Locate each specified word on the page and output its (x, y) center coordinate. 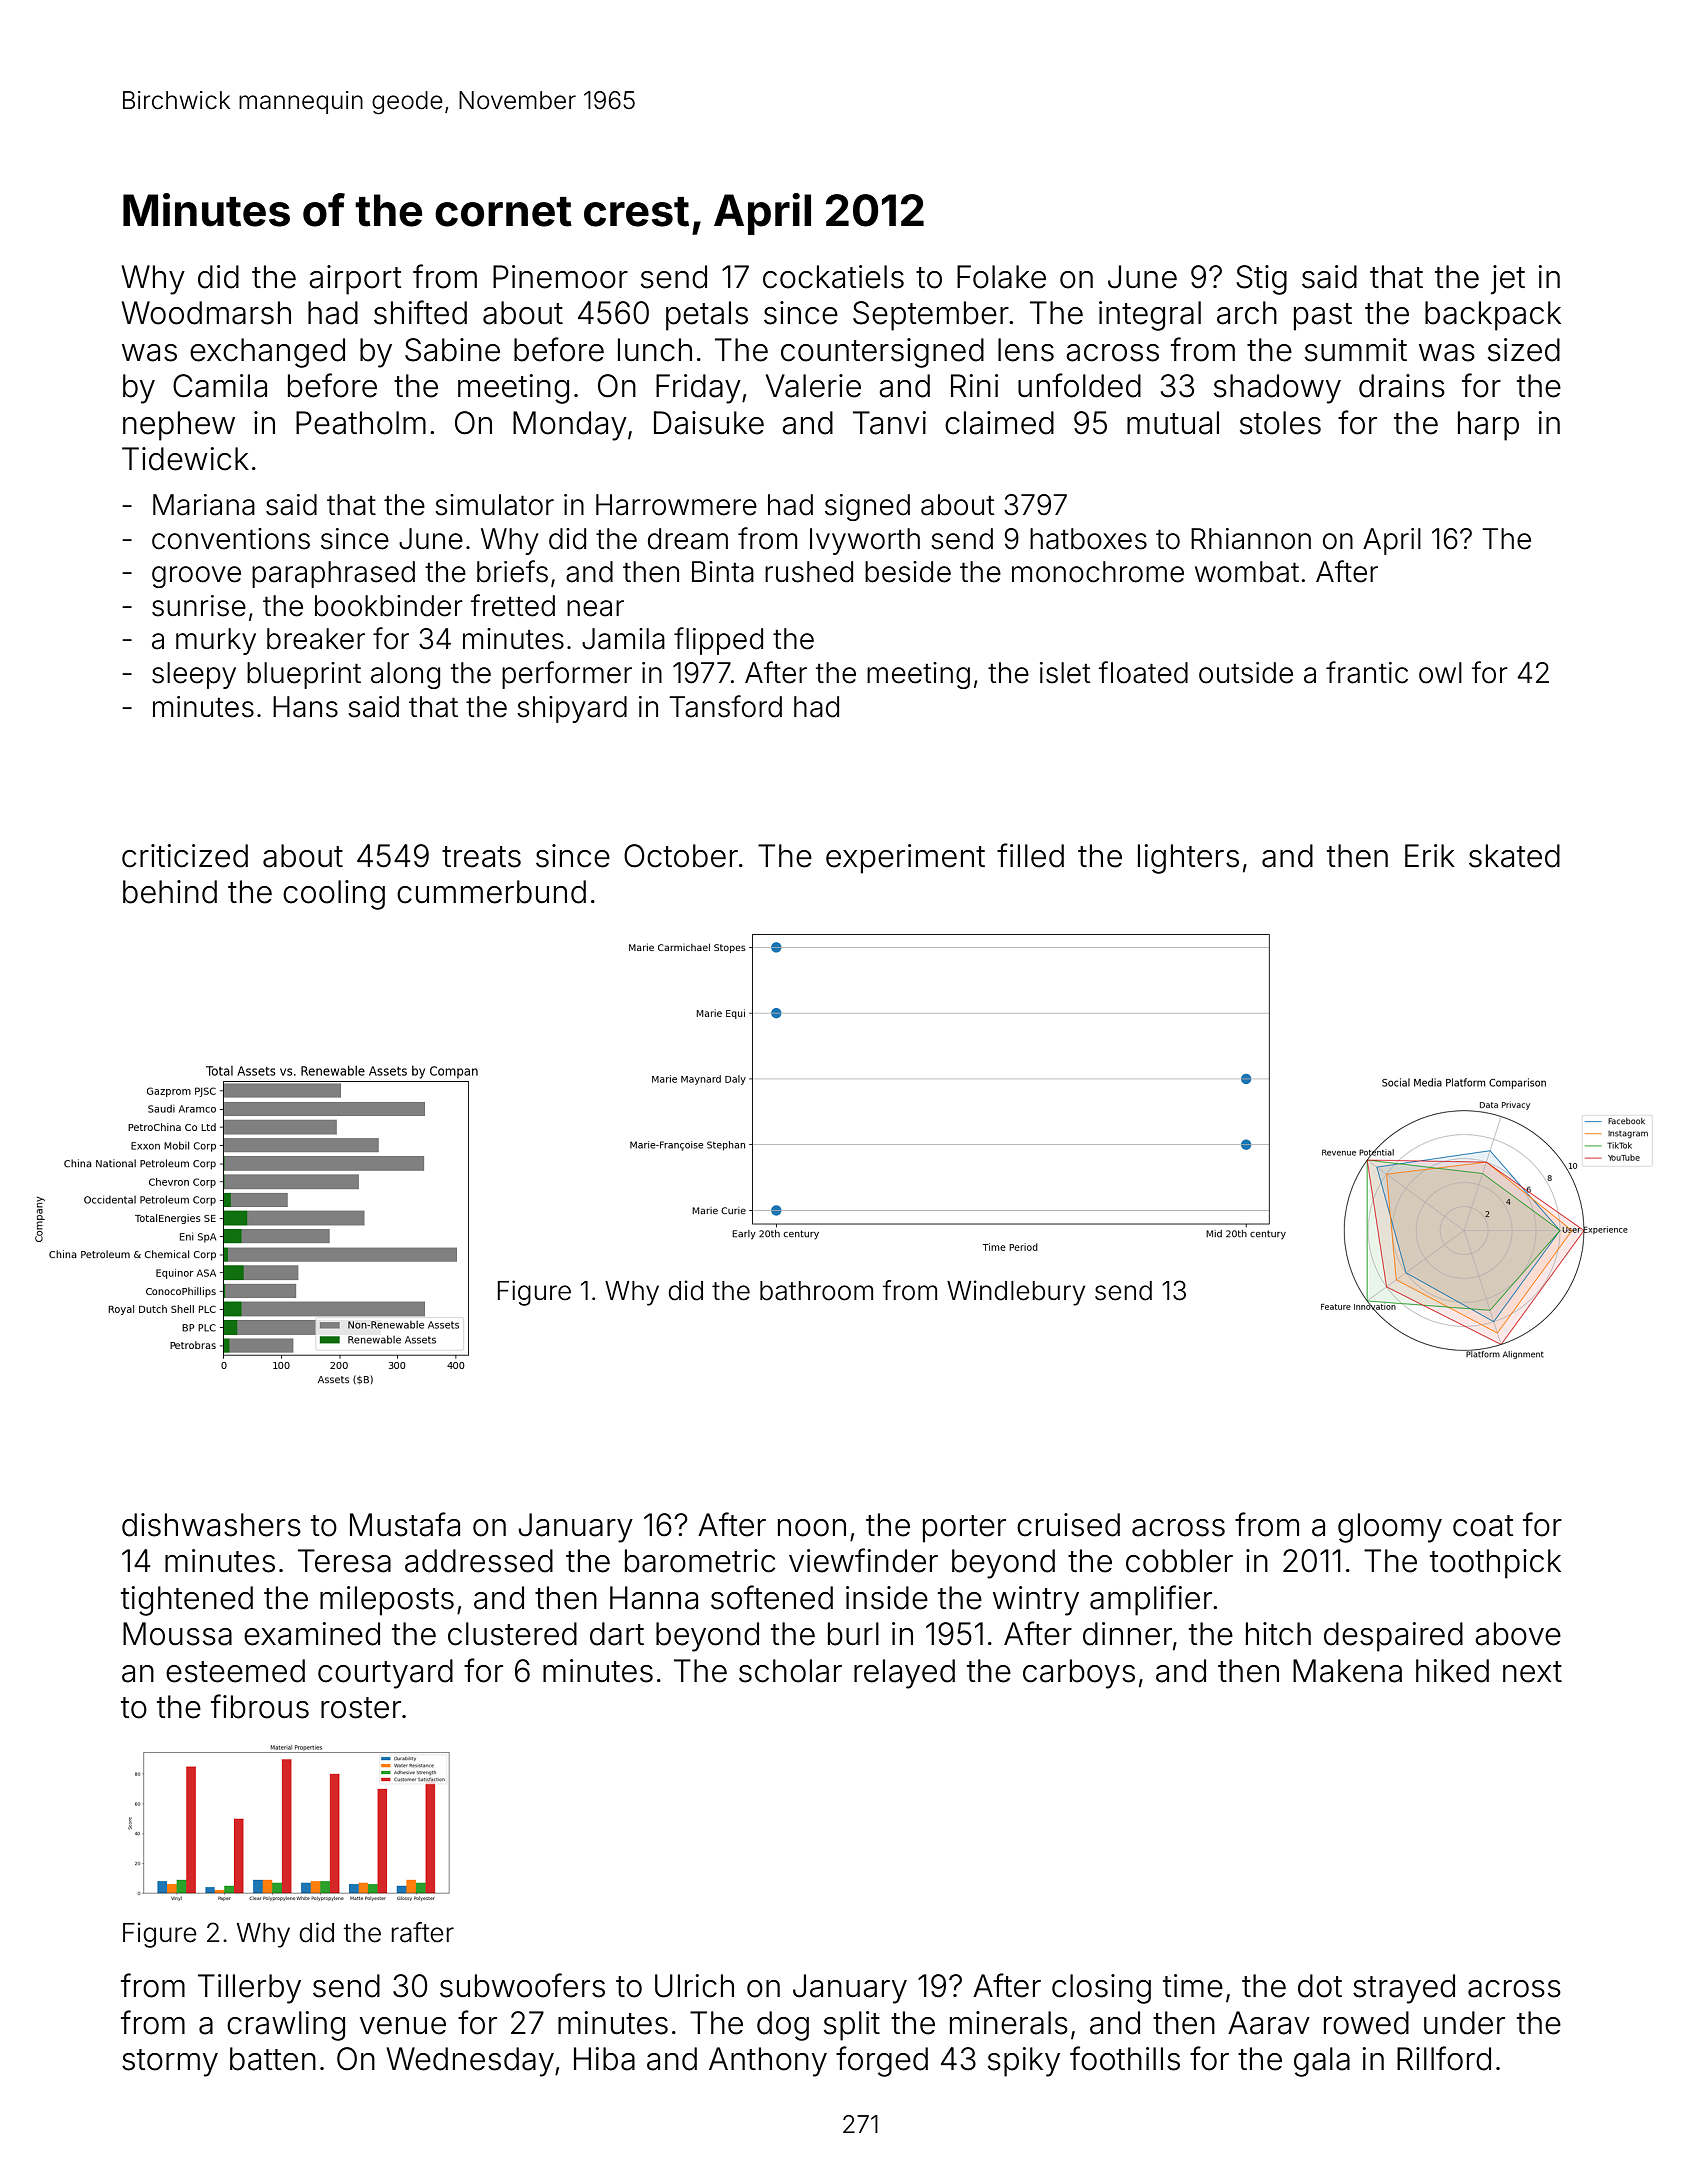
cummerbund (491, 892)
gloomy (1390, 1528)
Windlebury (1016, 1293)
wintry (1036, 1601)
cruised (1068, 1525)
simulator (494, 505)
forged (882, 2061)
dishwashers (211, 1525)
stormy (170, 2063)
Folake (1001, 277)
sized (1524, 350)
